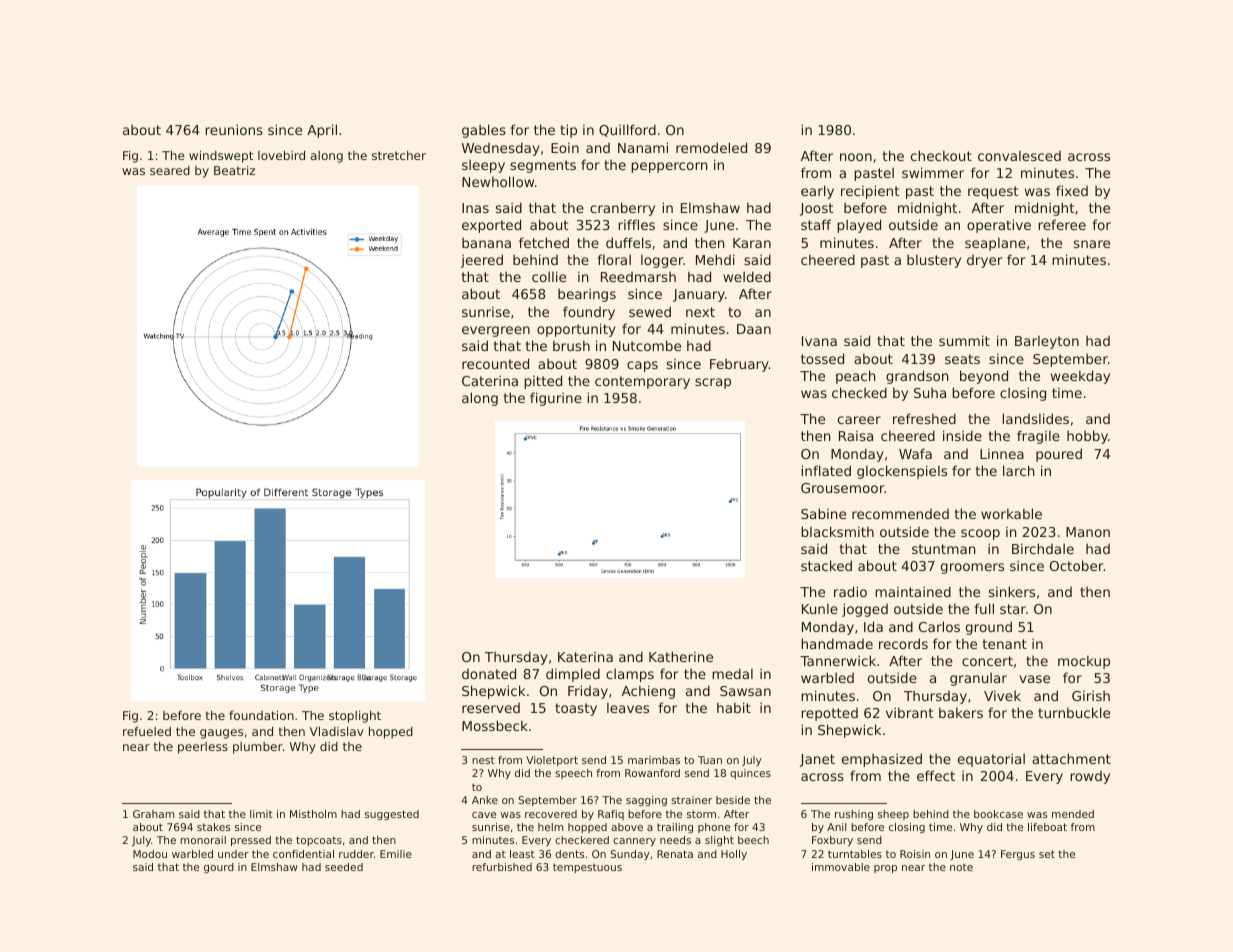 Image resolution: width=1233 pixels, height=952 pixels. Describe the element at coordinates (170, 170) in the screenshot. I see `seared` at that location.
